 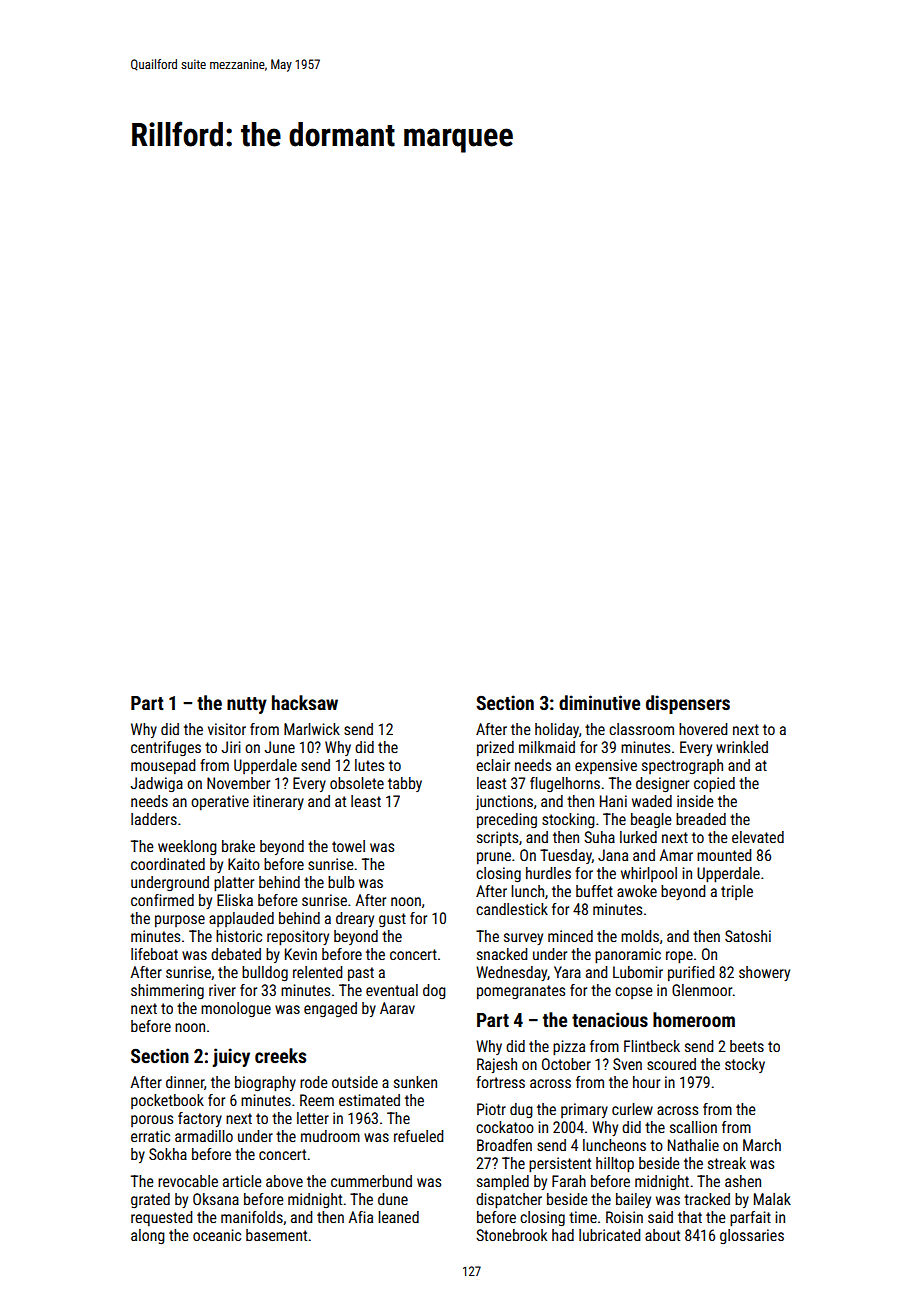 I want to click on Afia, so click(x=360, y=1217).
